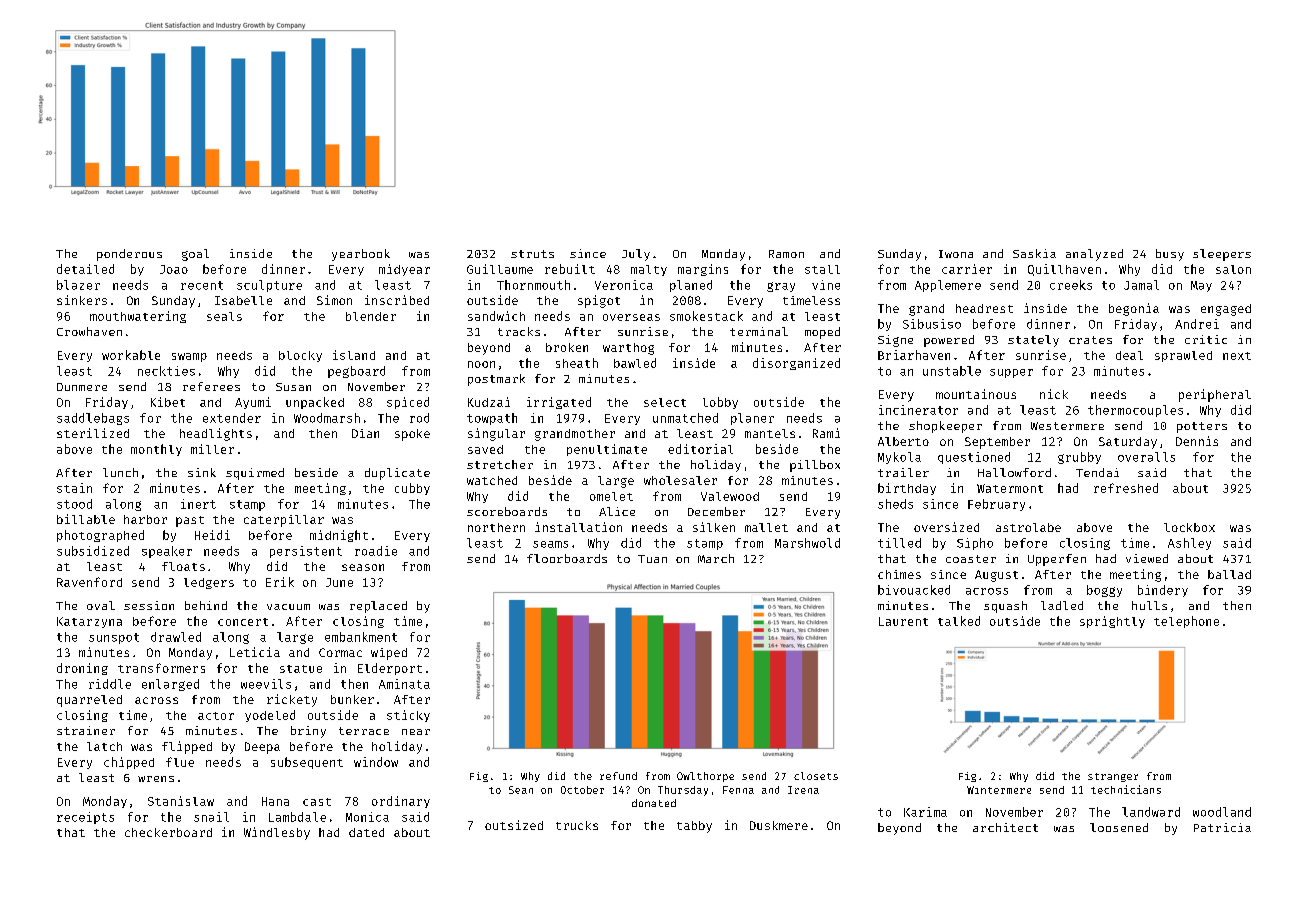  What do you see at coordinates (1186, 622) in the image?
I see `telephone` at bounding box center [1186, 622].
